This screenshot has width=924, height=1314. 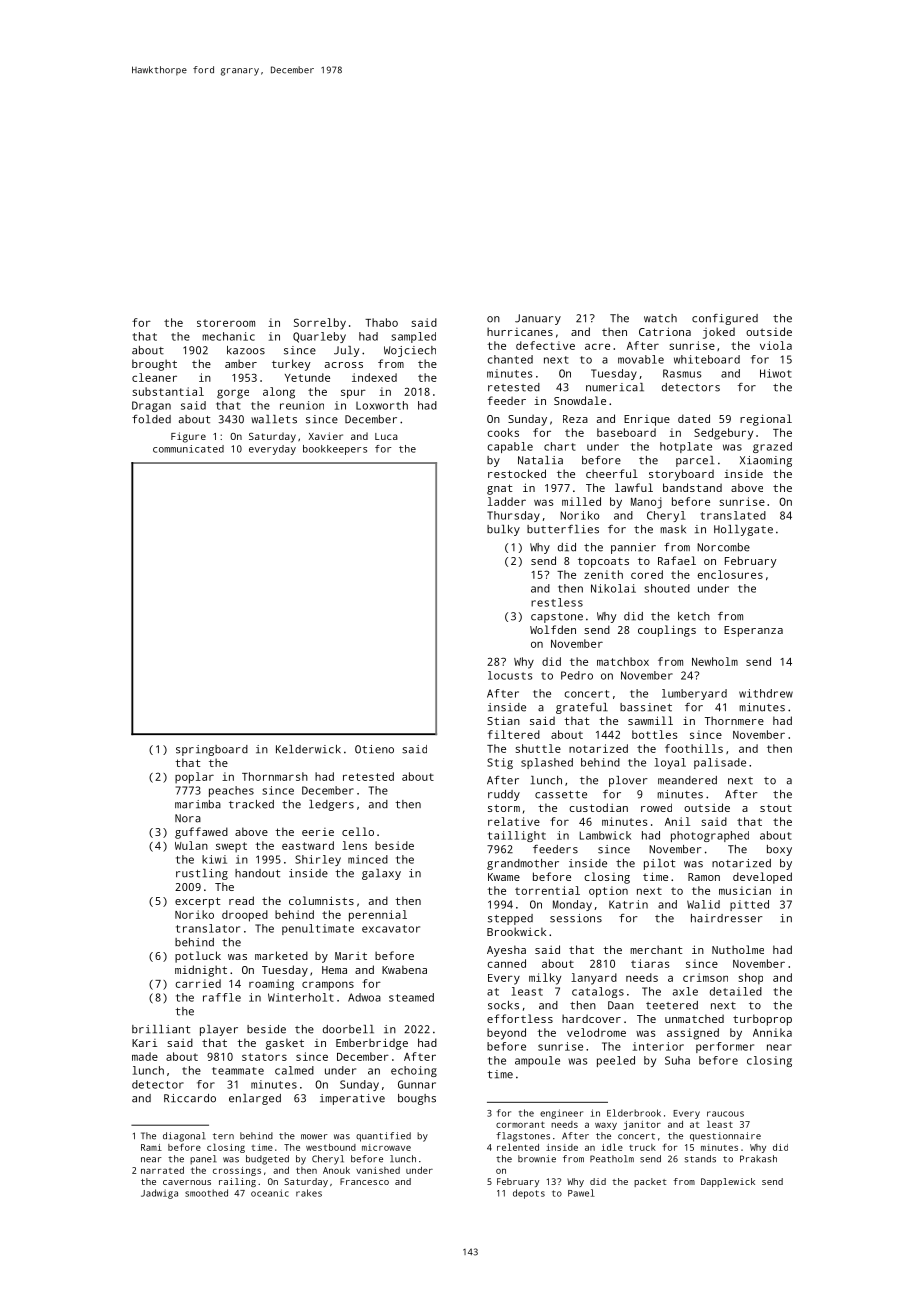 I want to click on numerical, so click(x=615, y=387).
